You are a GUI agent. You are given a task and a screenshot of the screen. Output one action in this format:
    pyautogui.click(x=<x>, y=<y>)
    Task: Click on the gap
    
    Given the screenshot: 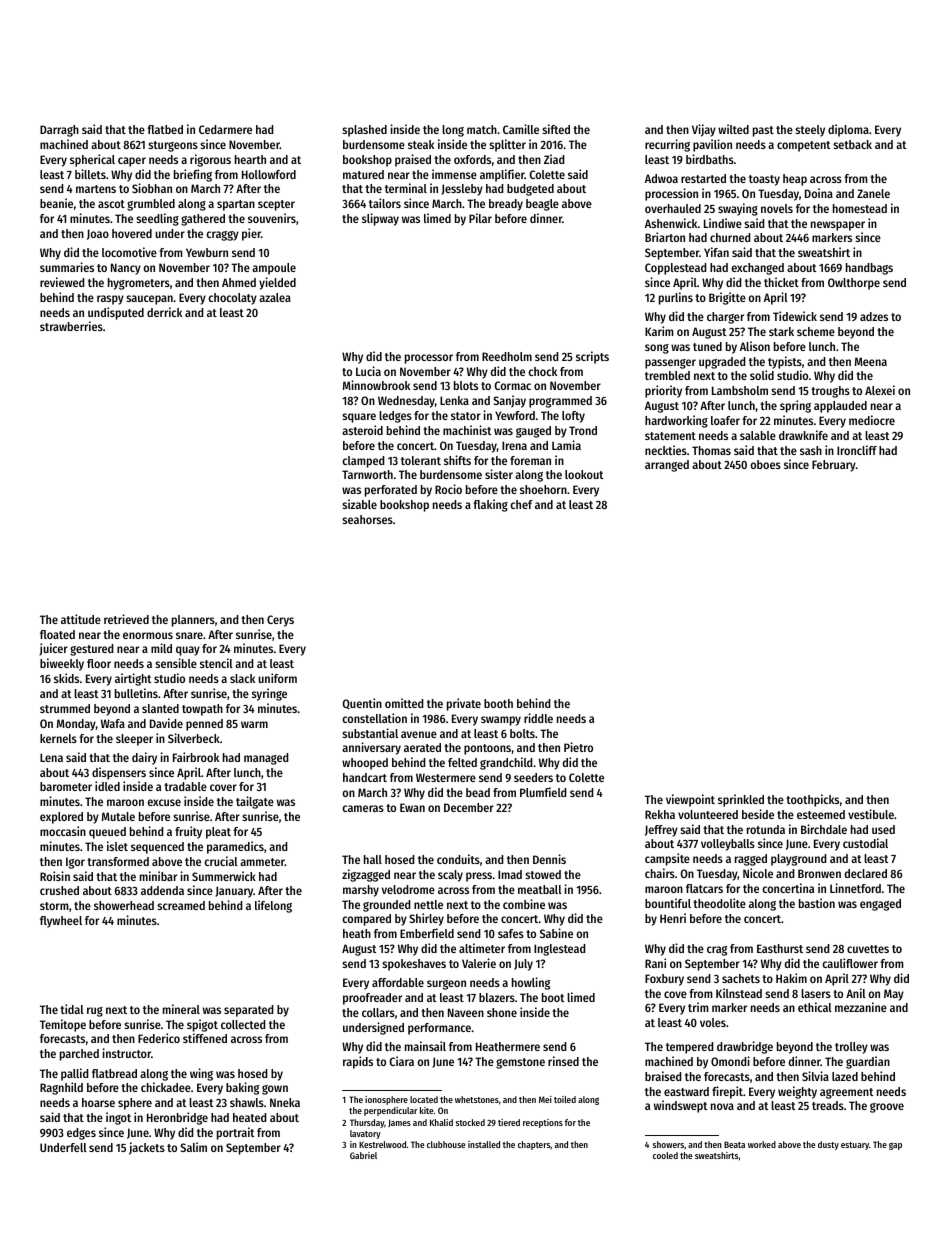 What is the action you would take?
    pyautogui.click(x=895, y=1146)
